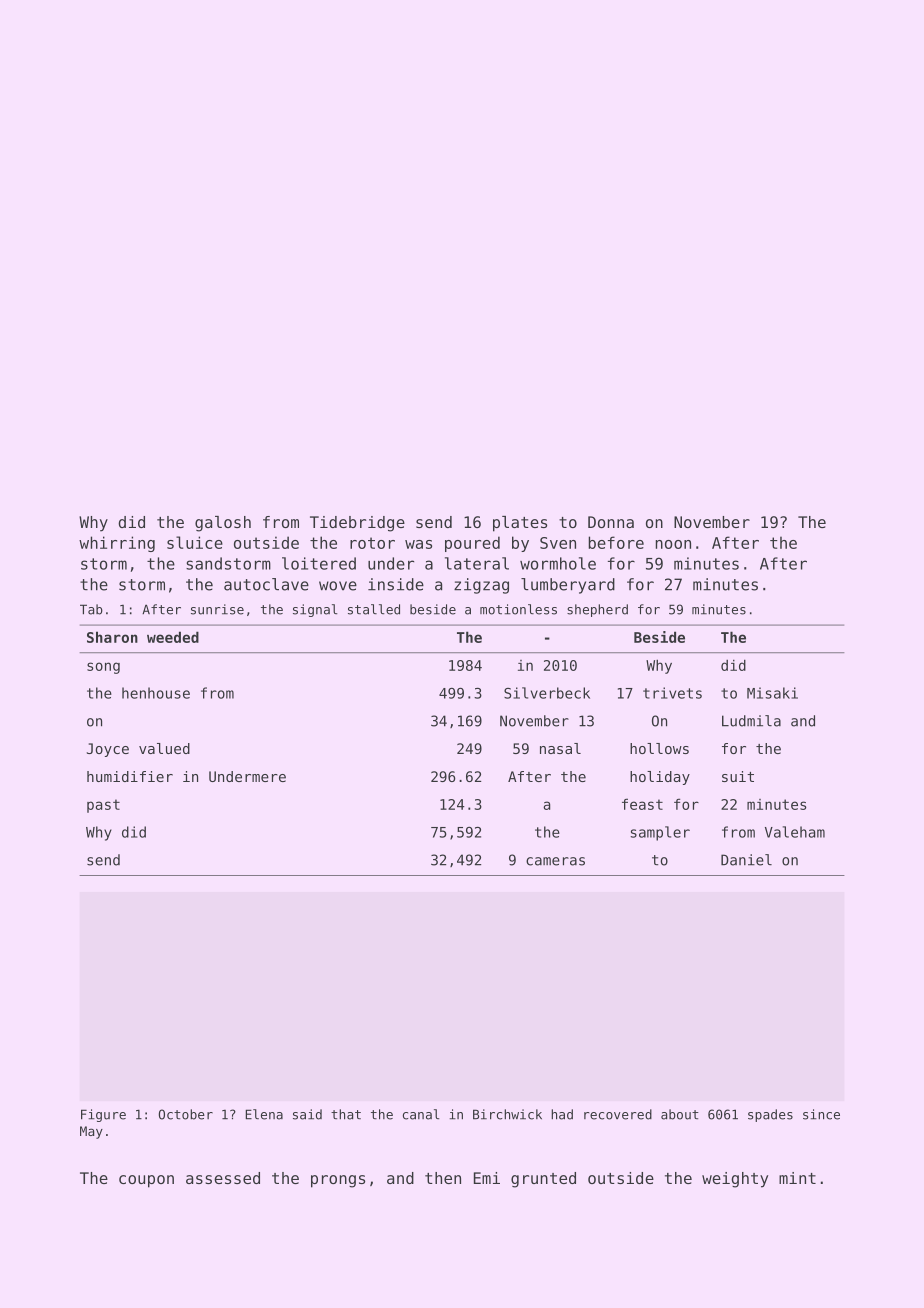  What do you see at coordinates (772, 693) in the screenshot?
I see `Misaki` at bounding box center [772, 693].
